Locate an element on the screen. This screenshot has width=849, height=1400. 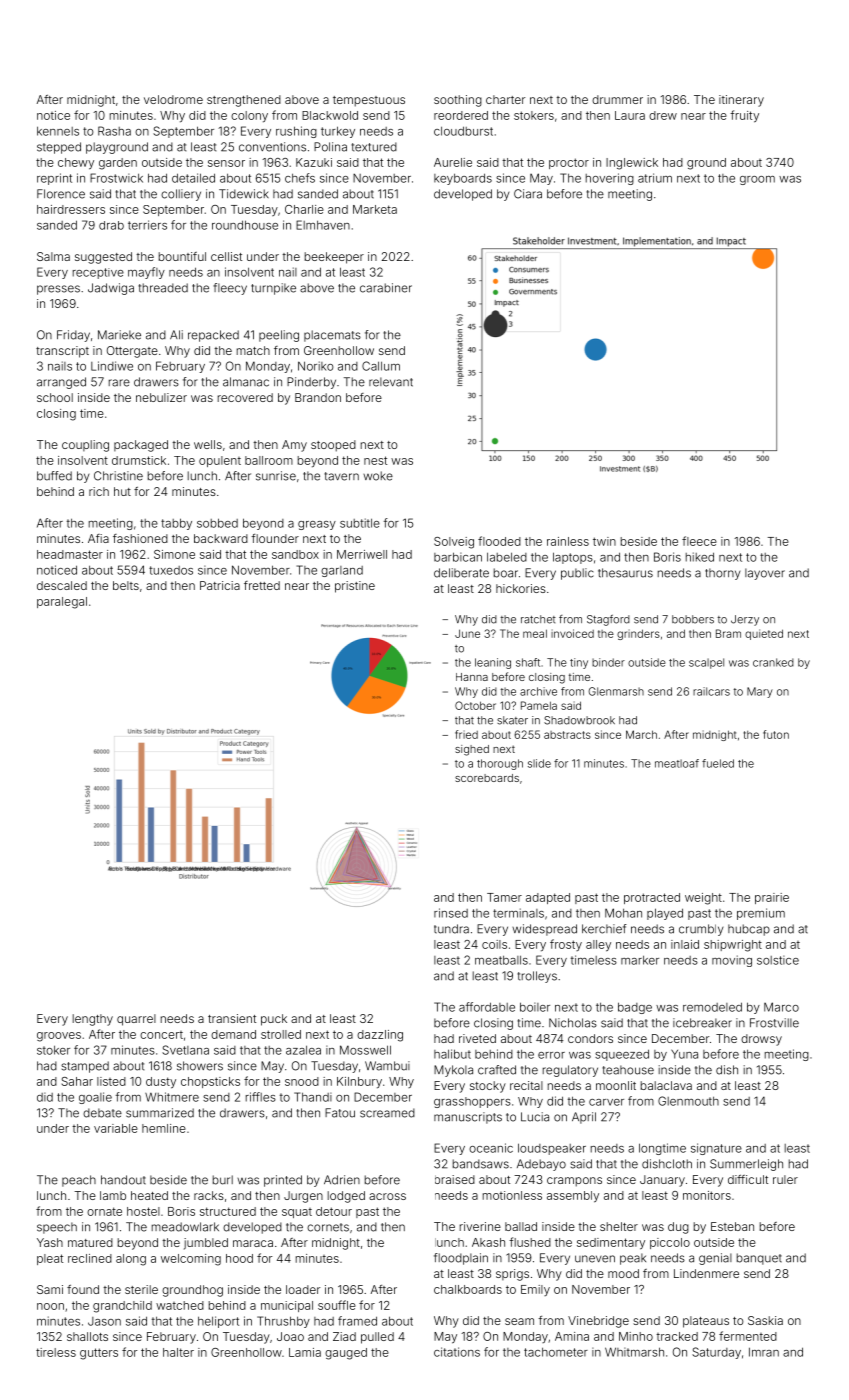
fruity is located at coordinates (744, 116).
